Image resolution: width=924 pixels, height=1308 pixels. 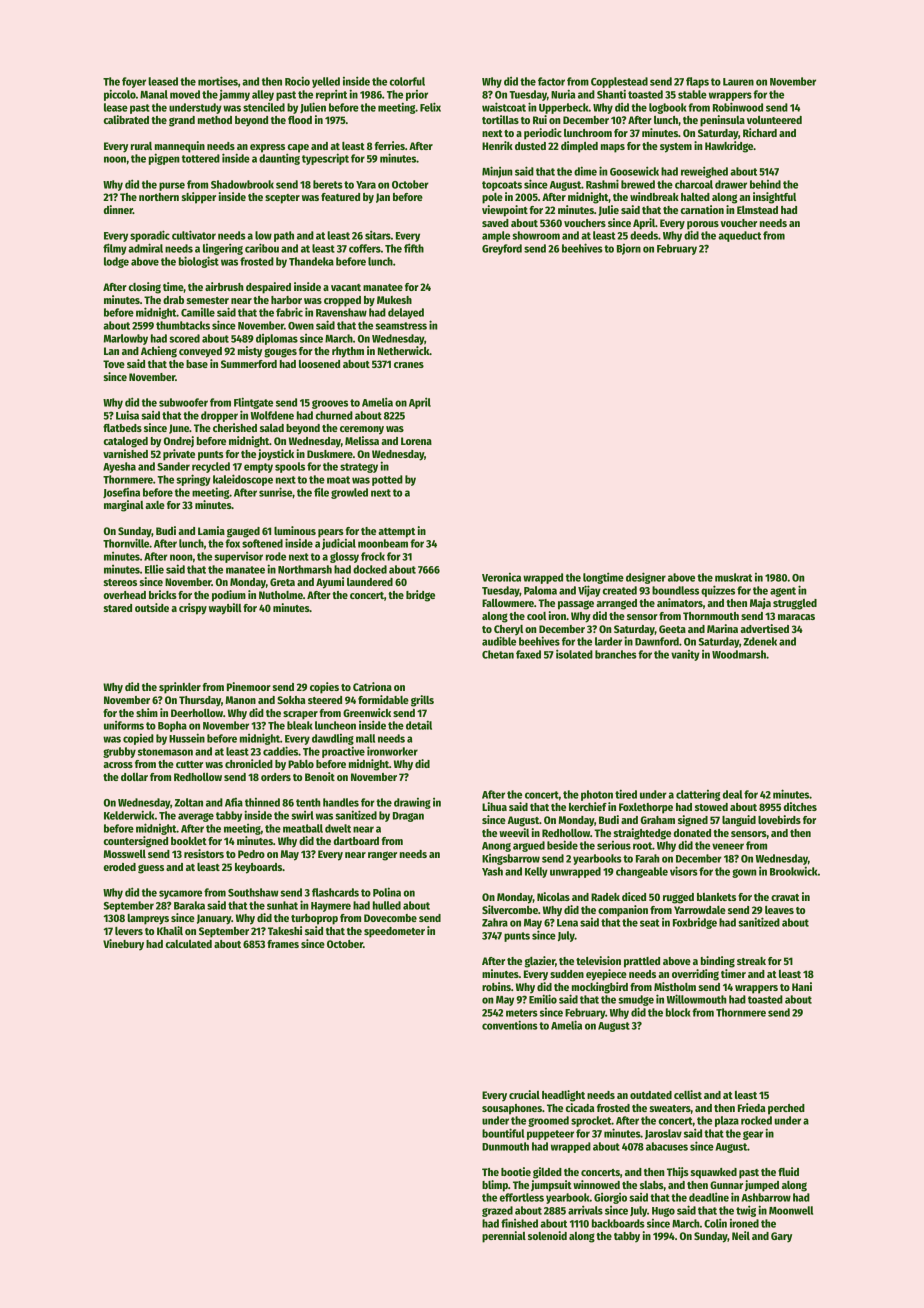 What do you see at coordinates (774, 198) in the image?
I see `insightful` at bounding box center [774, 198].
